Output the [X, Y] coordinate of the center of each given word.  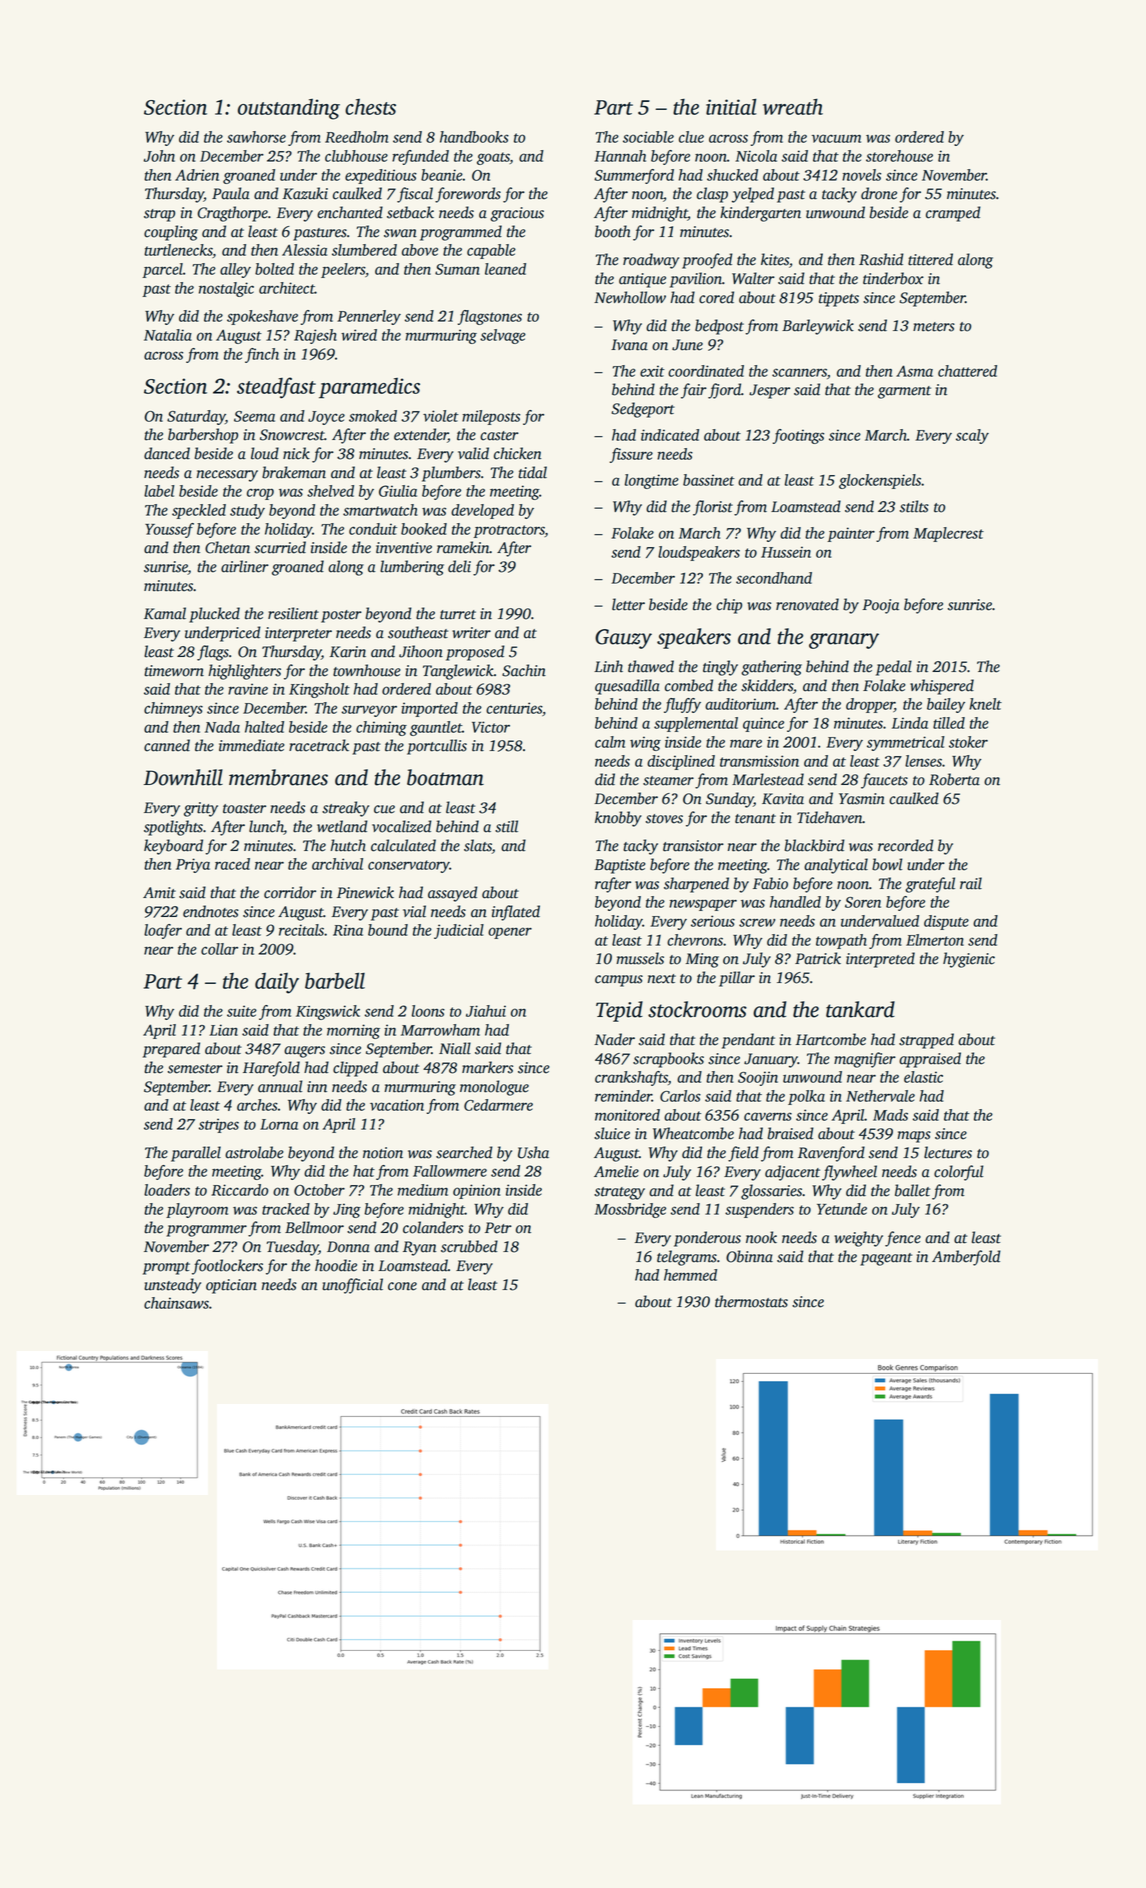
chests [370, 107]
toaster [244, 809]
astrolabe [254, 1152]
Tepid [619, 1011]
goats [493, 158]
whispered [942, 687]
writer [471, 633]
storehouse [899, 156]
